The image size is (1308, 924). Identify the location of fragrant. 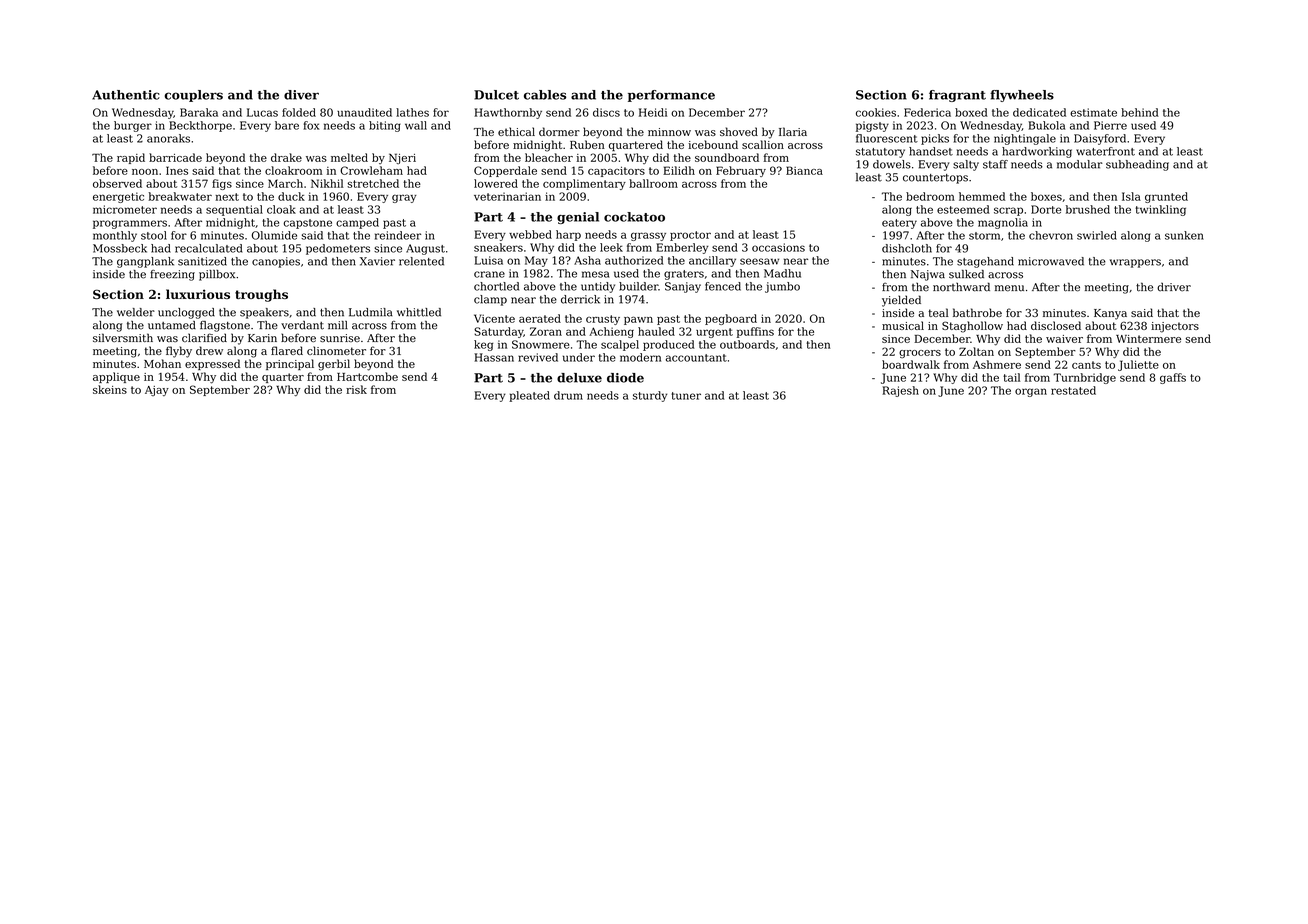
(957, 96).
